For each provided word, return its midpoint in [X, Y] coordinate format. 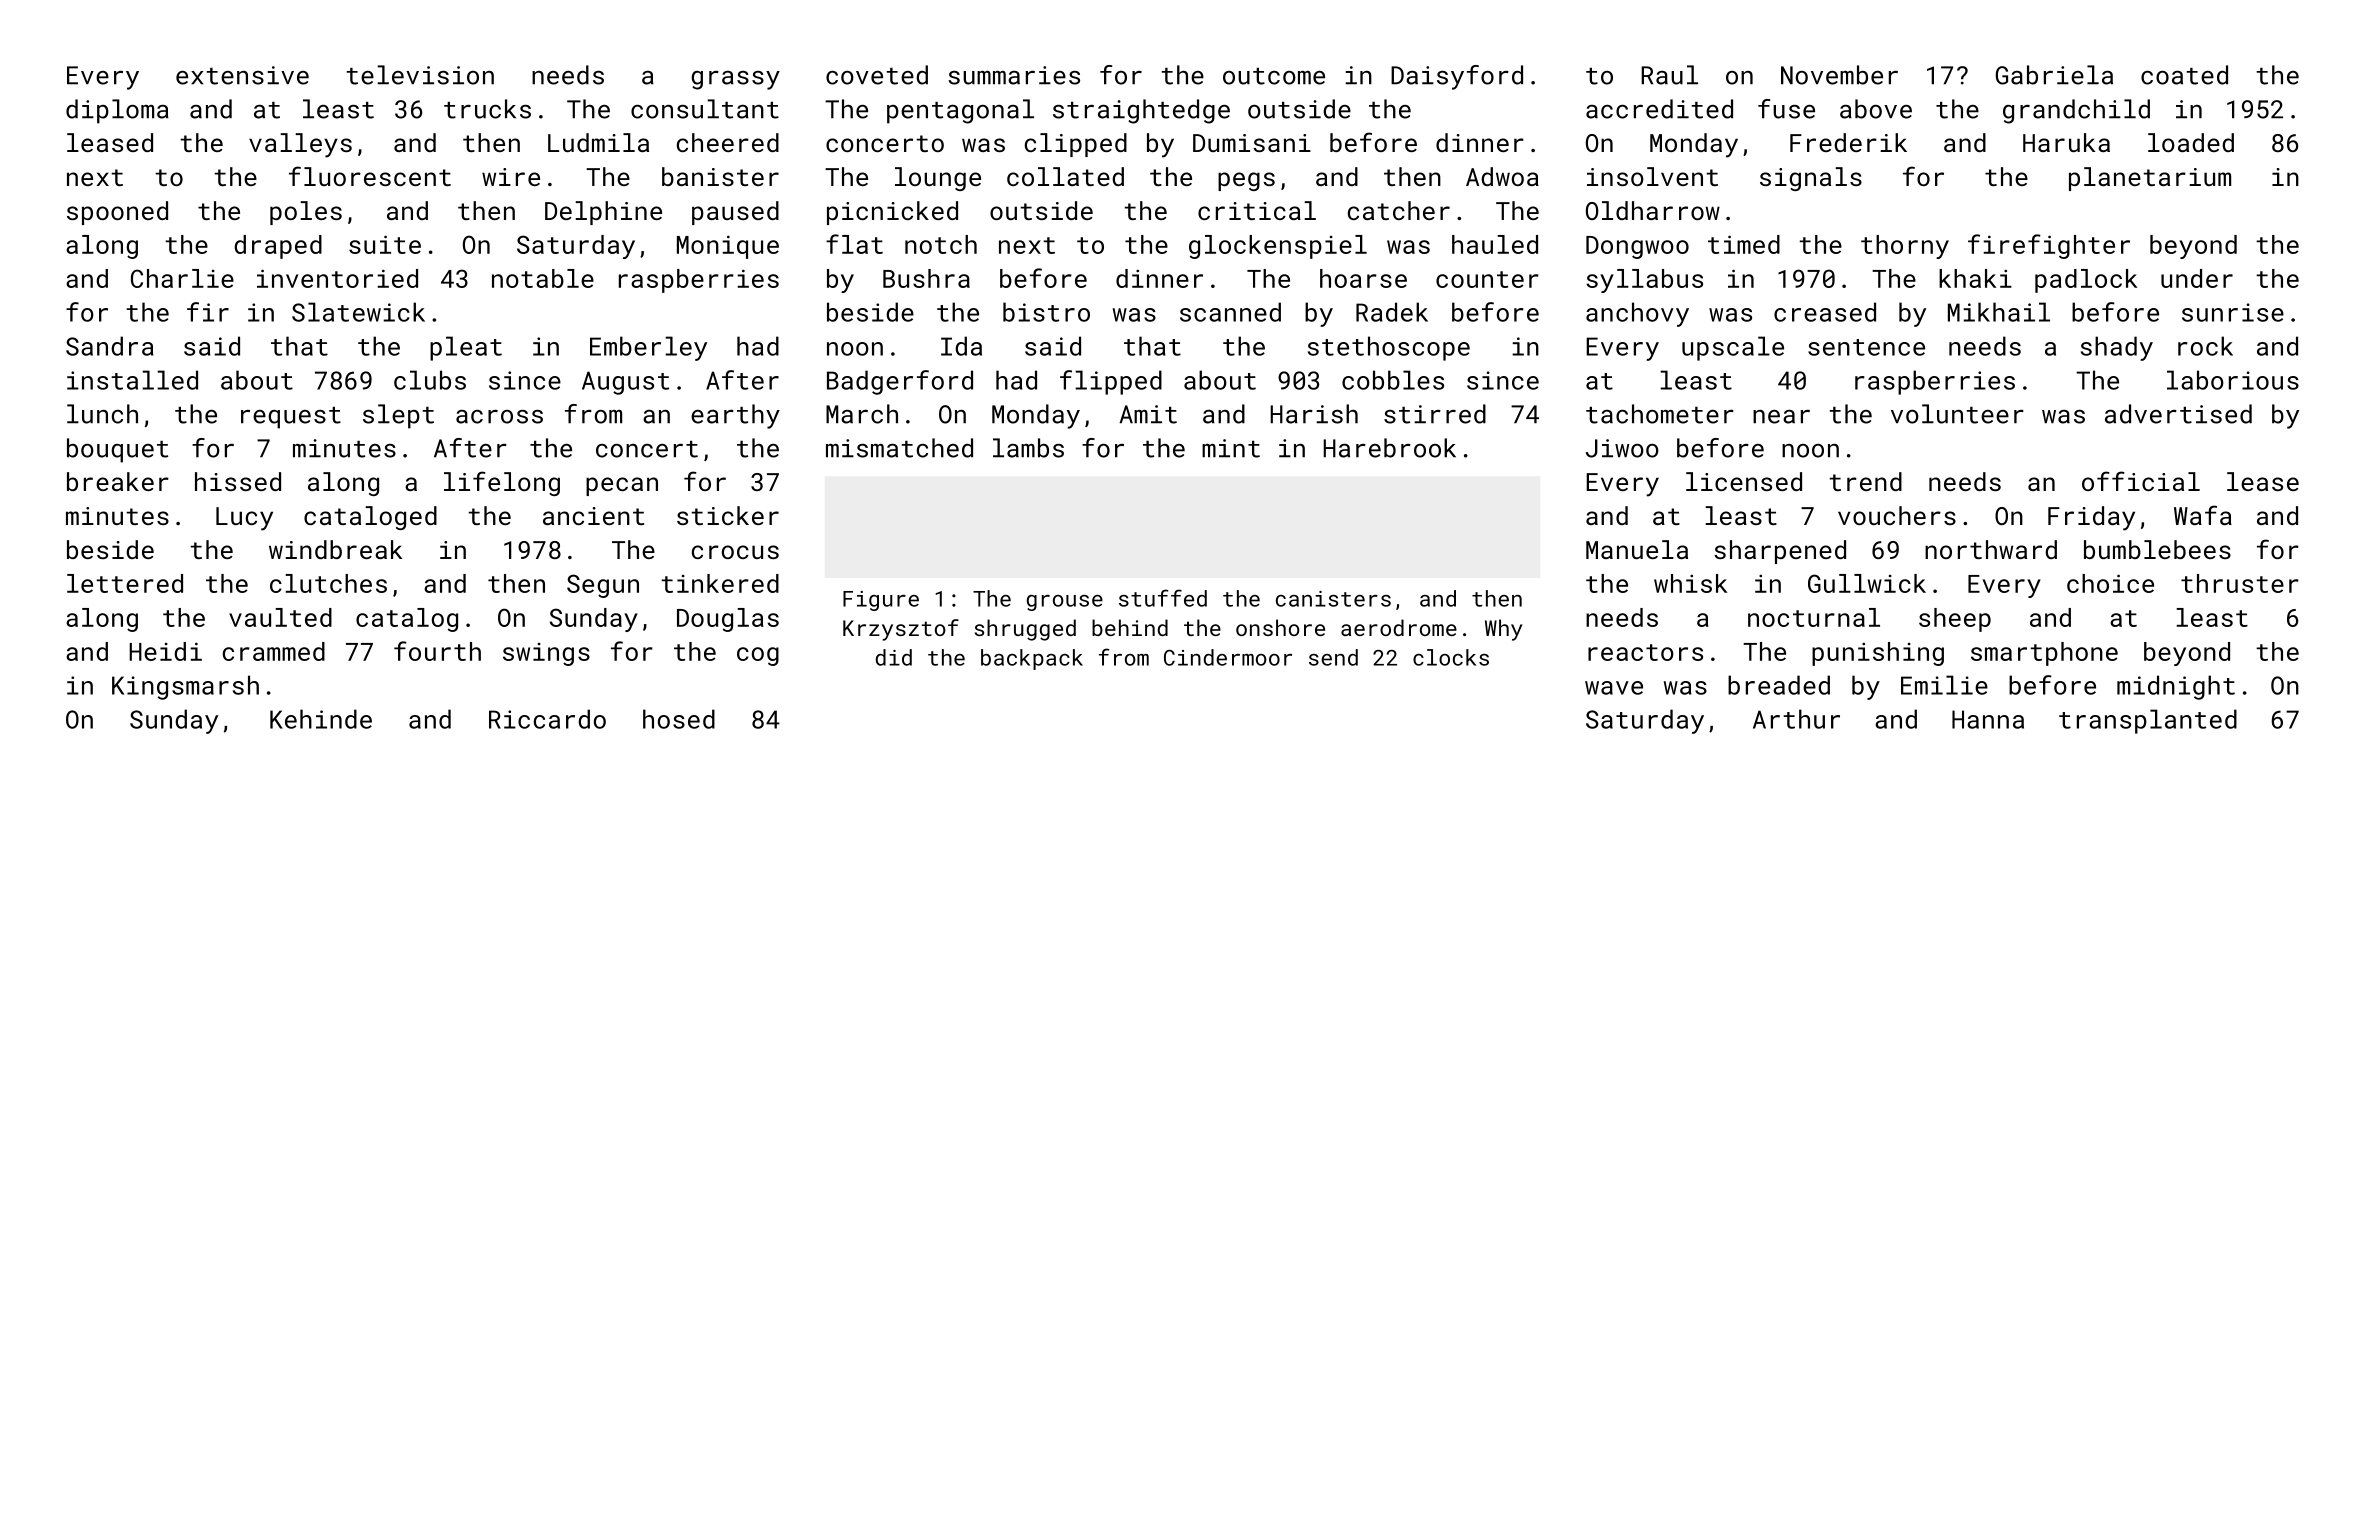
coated [2184, 75]
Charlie [182, 278]
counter [1487, 279]
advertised [2178, 414]
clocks [1451, 657]
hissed [238, 481]
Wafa [2203, 515]
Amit [1148, 414]
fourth [437, 651]
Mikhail [1999, 312]
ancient [593, 516]
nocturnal [1814, 617]
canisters [1333, 599]
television [420, 75]
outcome [1274, 76]
